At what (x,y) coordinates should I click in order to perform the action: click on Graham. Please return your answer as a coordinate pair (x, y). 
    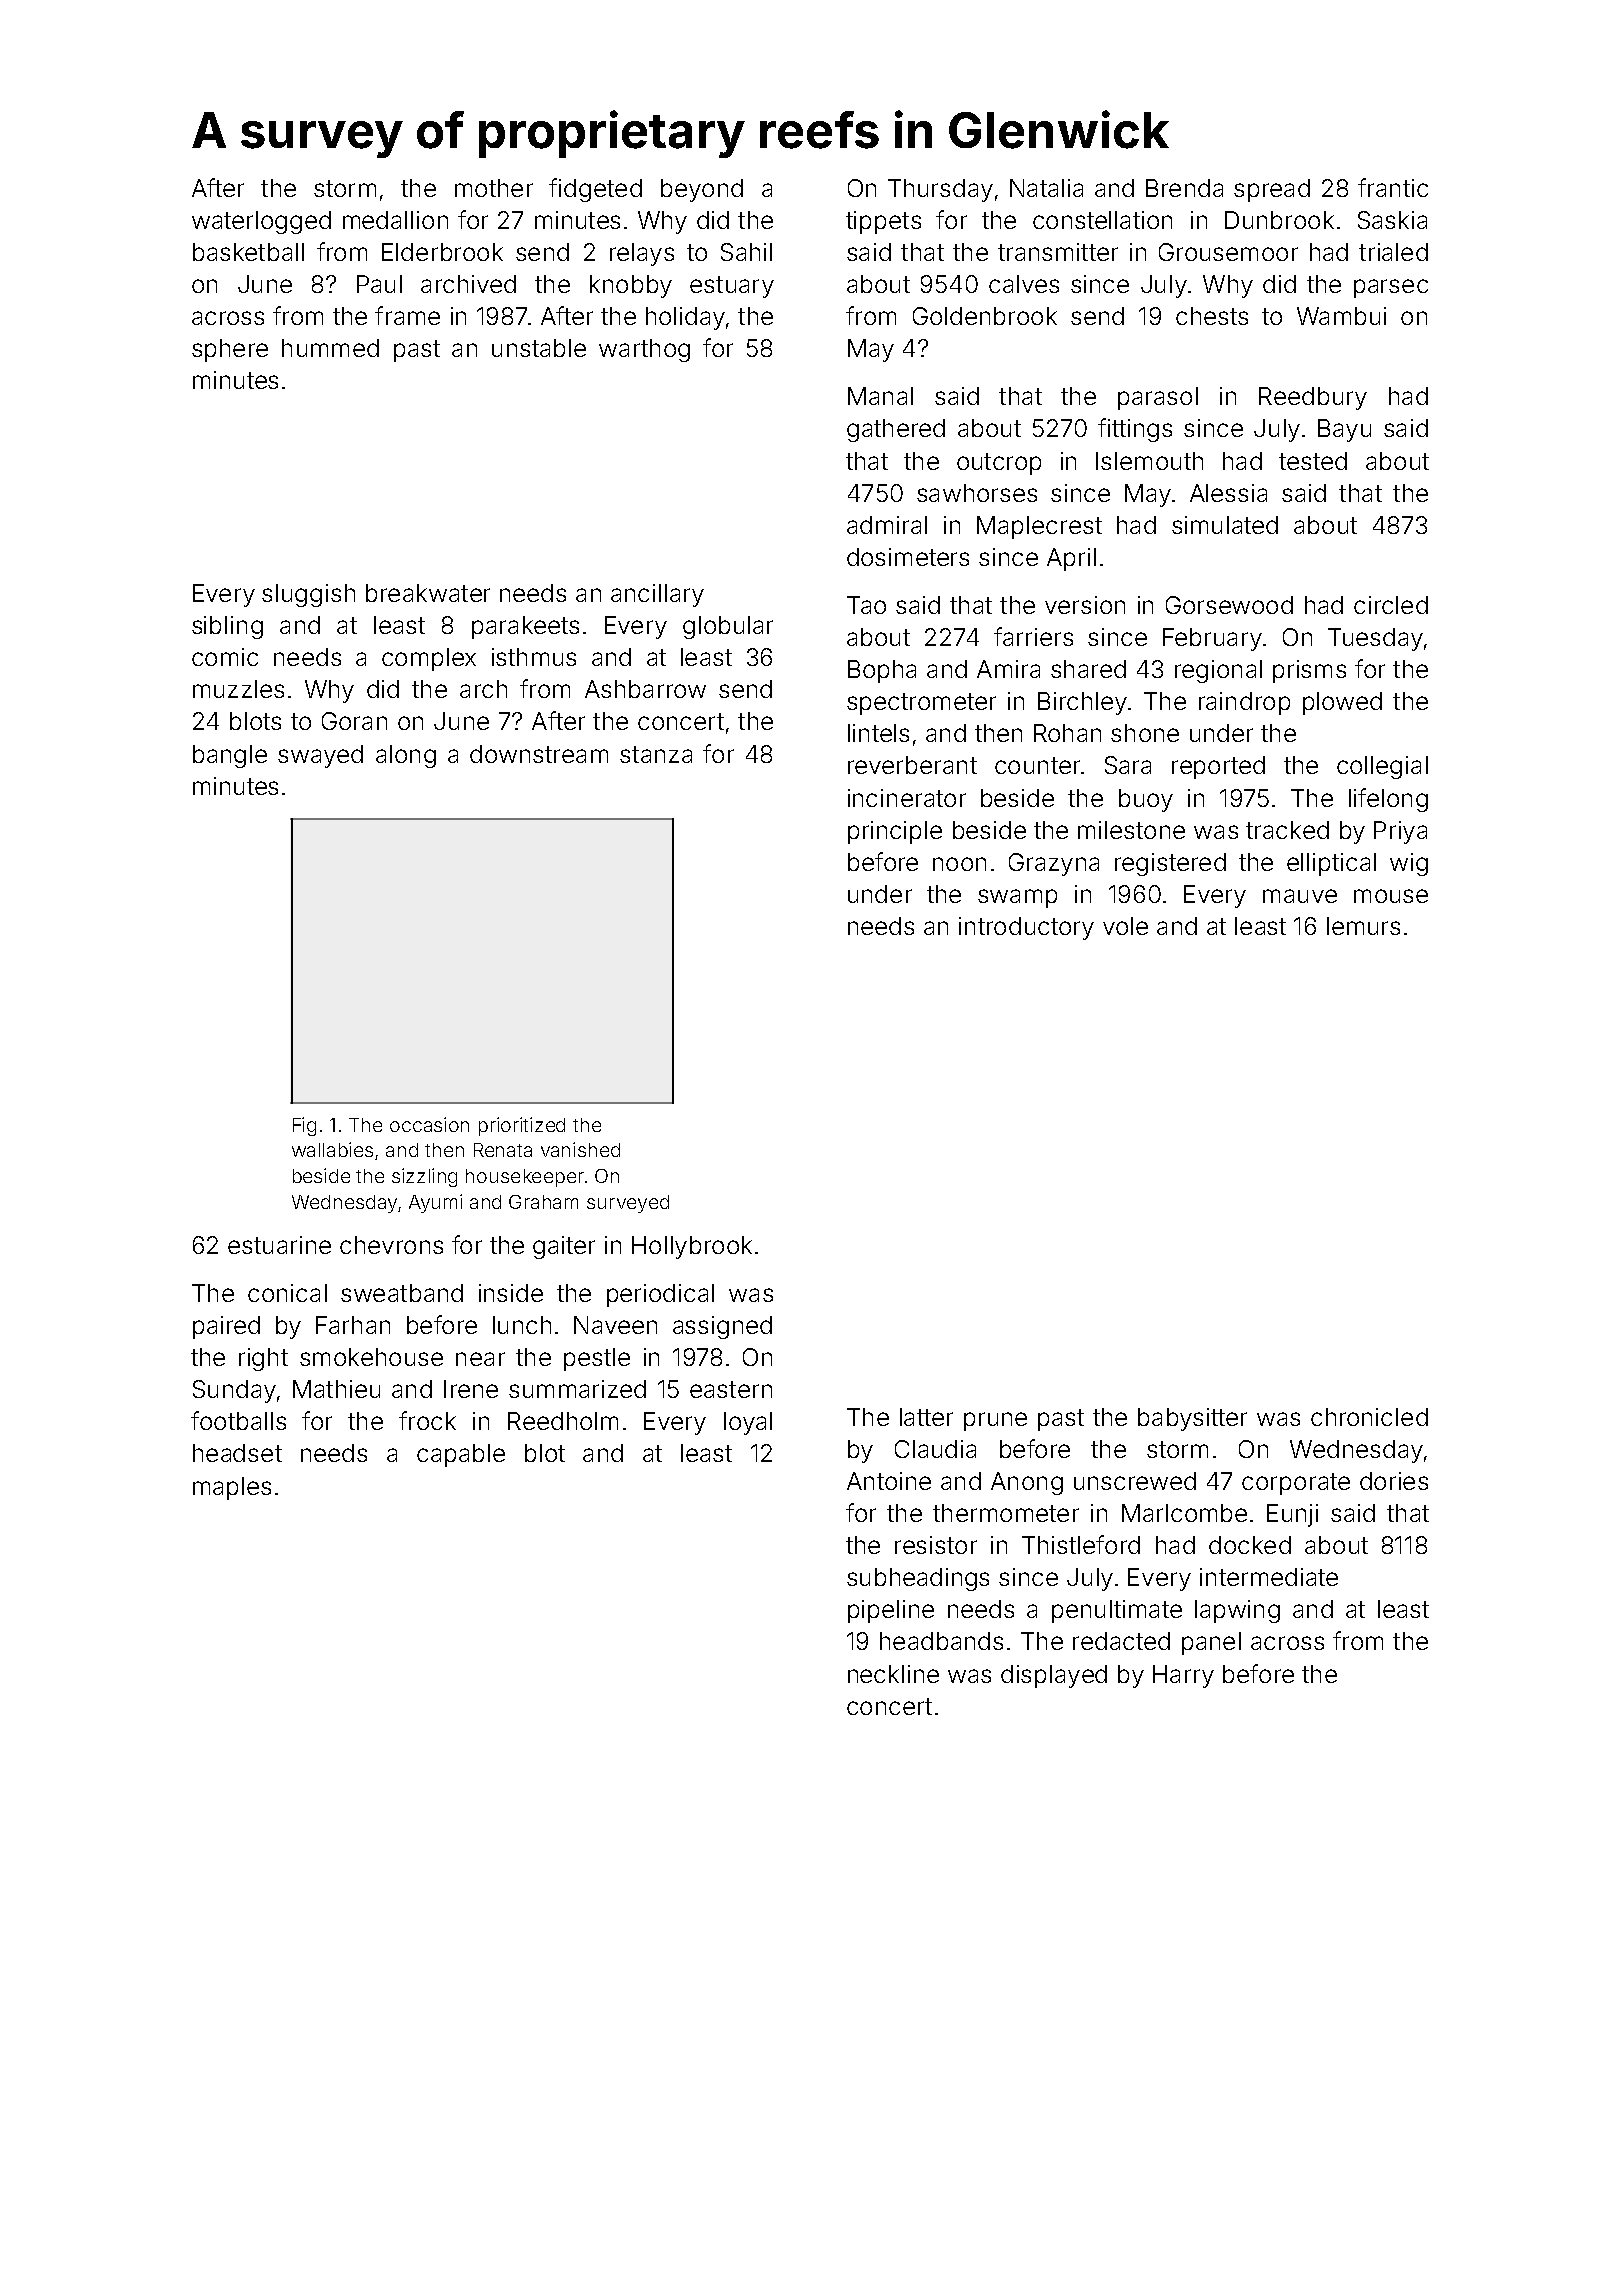
    Looking at the image, I should click on (543, 1202).
